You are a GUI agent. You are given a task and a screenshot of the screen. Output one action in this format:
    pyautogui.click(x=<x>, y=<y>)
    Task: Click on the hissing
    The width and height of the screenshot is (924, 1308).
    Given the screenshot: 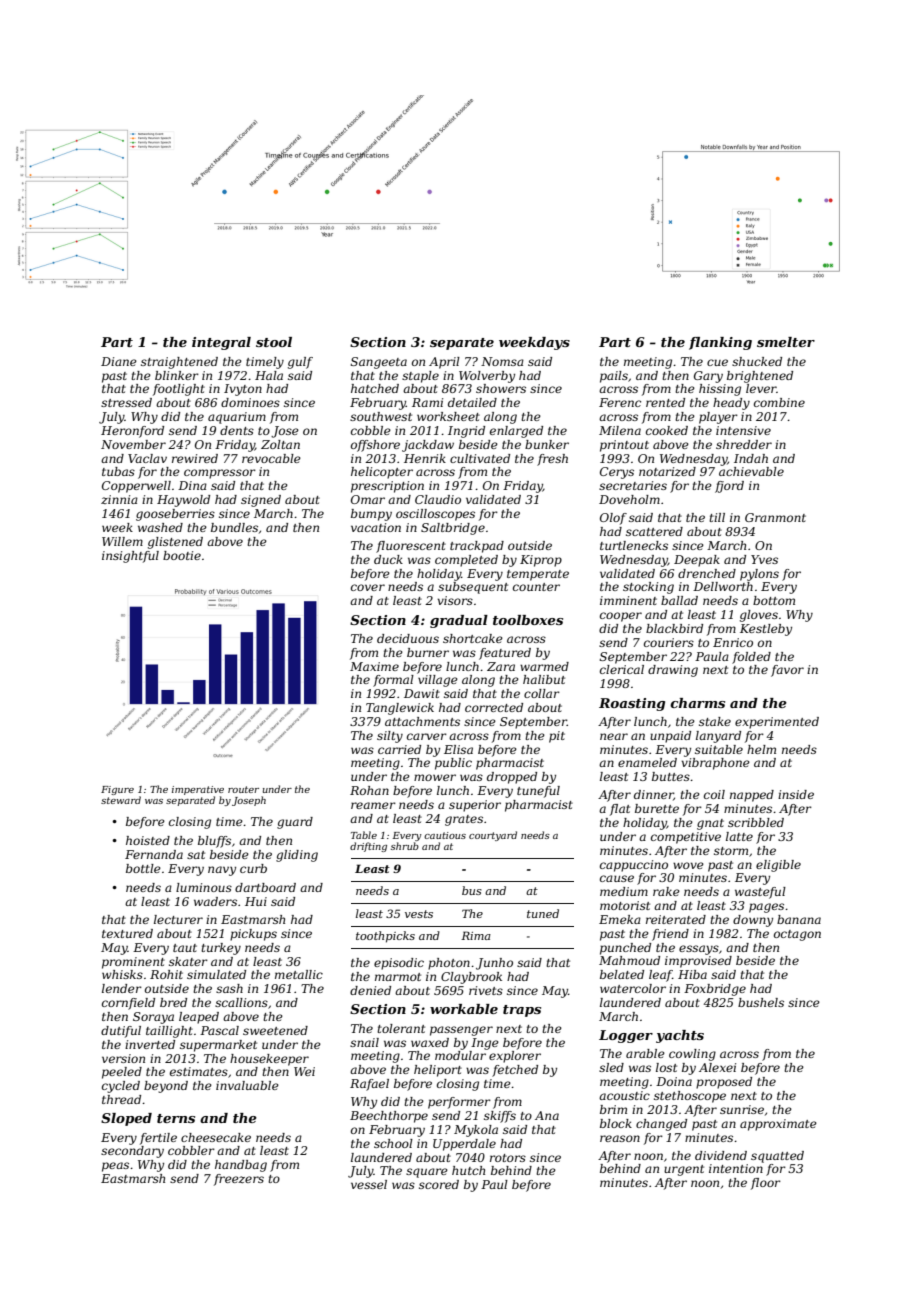 What is the action you would take?
    pyautogui.click(x=720, y=390)
